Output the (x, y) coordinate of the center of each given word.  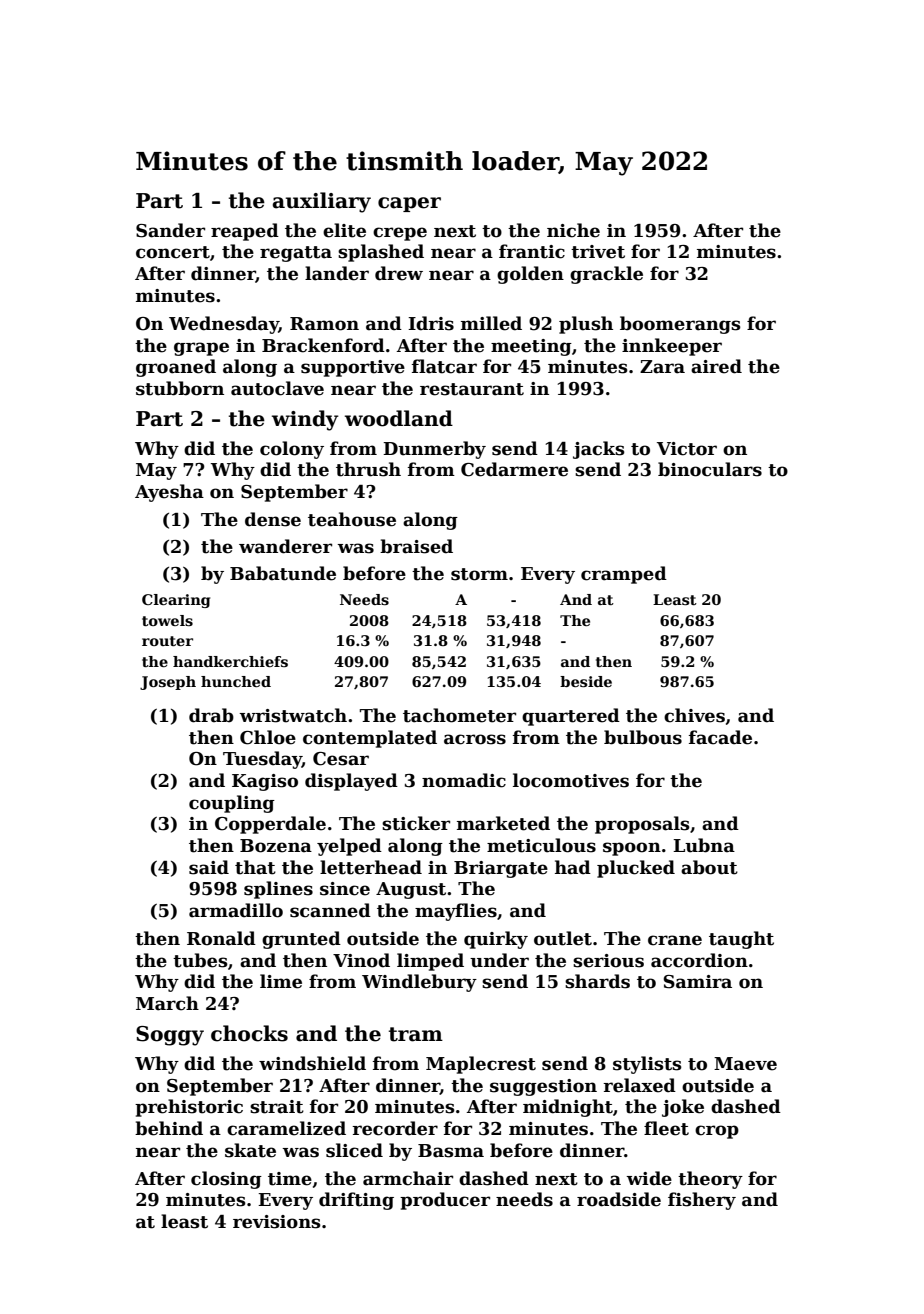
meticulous (541, 845)
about (709, 867)
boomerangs (680, 325)
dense (273, 519)
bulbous (643, 737)
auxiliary (322, 202)
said (209, 867)
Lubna (704, 845)
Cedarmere (514, 469)
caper (409, 204)
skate (250, 1150)
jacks (599, 450)
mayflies (456, 912)
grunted (301, 940)
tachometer (459, 715)
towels (167, 620)
